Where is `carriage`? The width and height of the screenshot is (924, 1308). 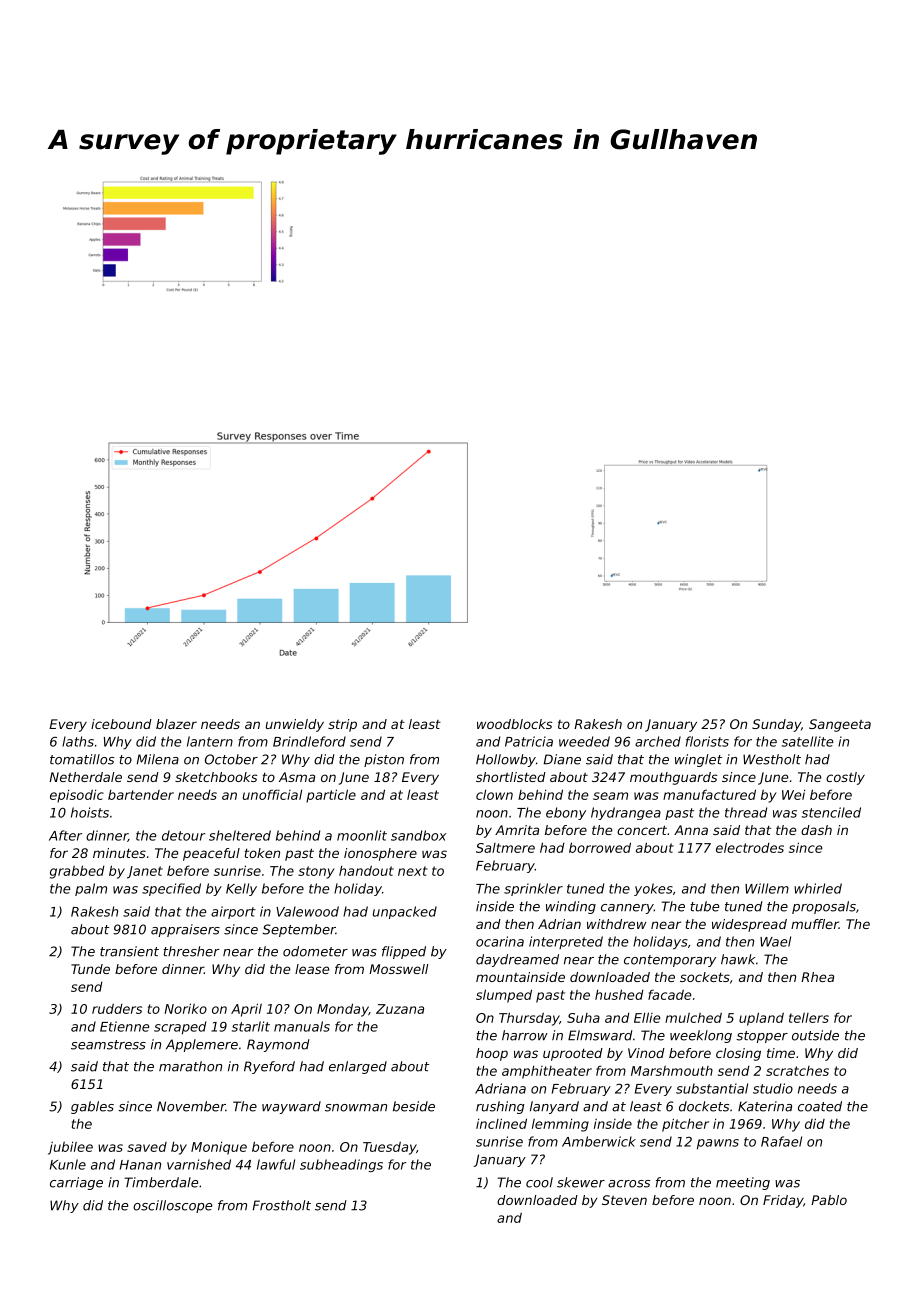 carriage is located at coordinates (76, 1183).
